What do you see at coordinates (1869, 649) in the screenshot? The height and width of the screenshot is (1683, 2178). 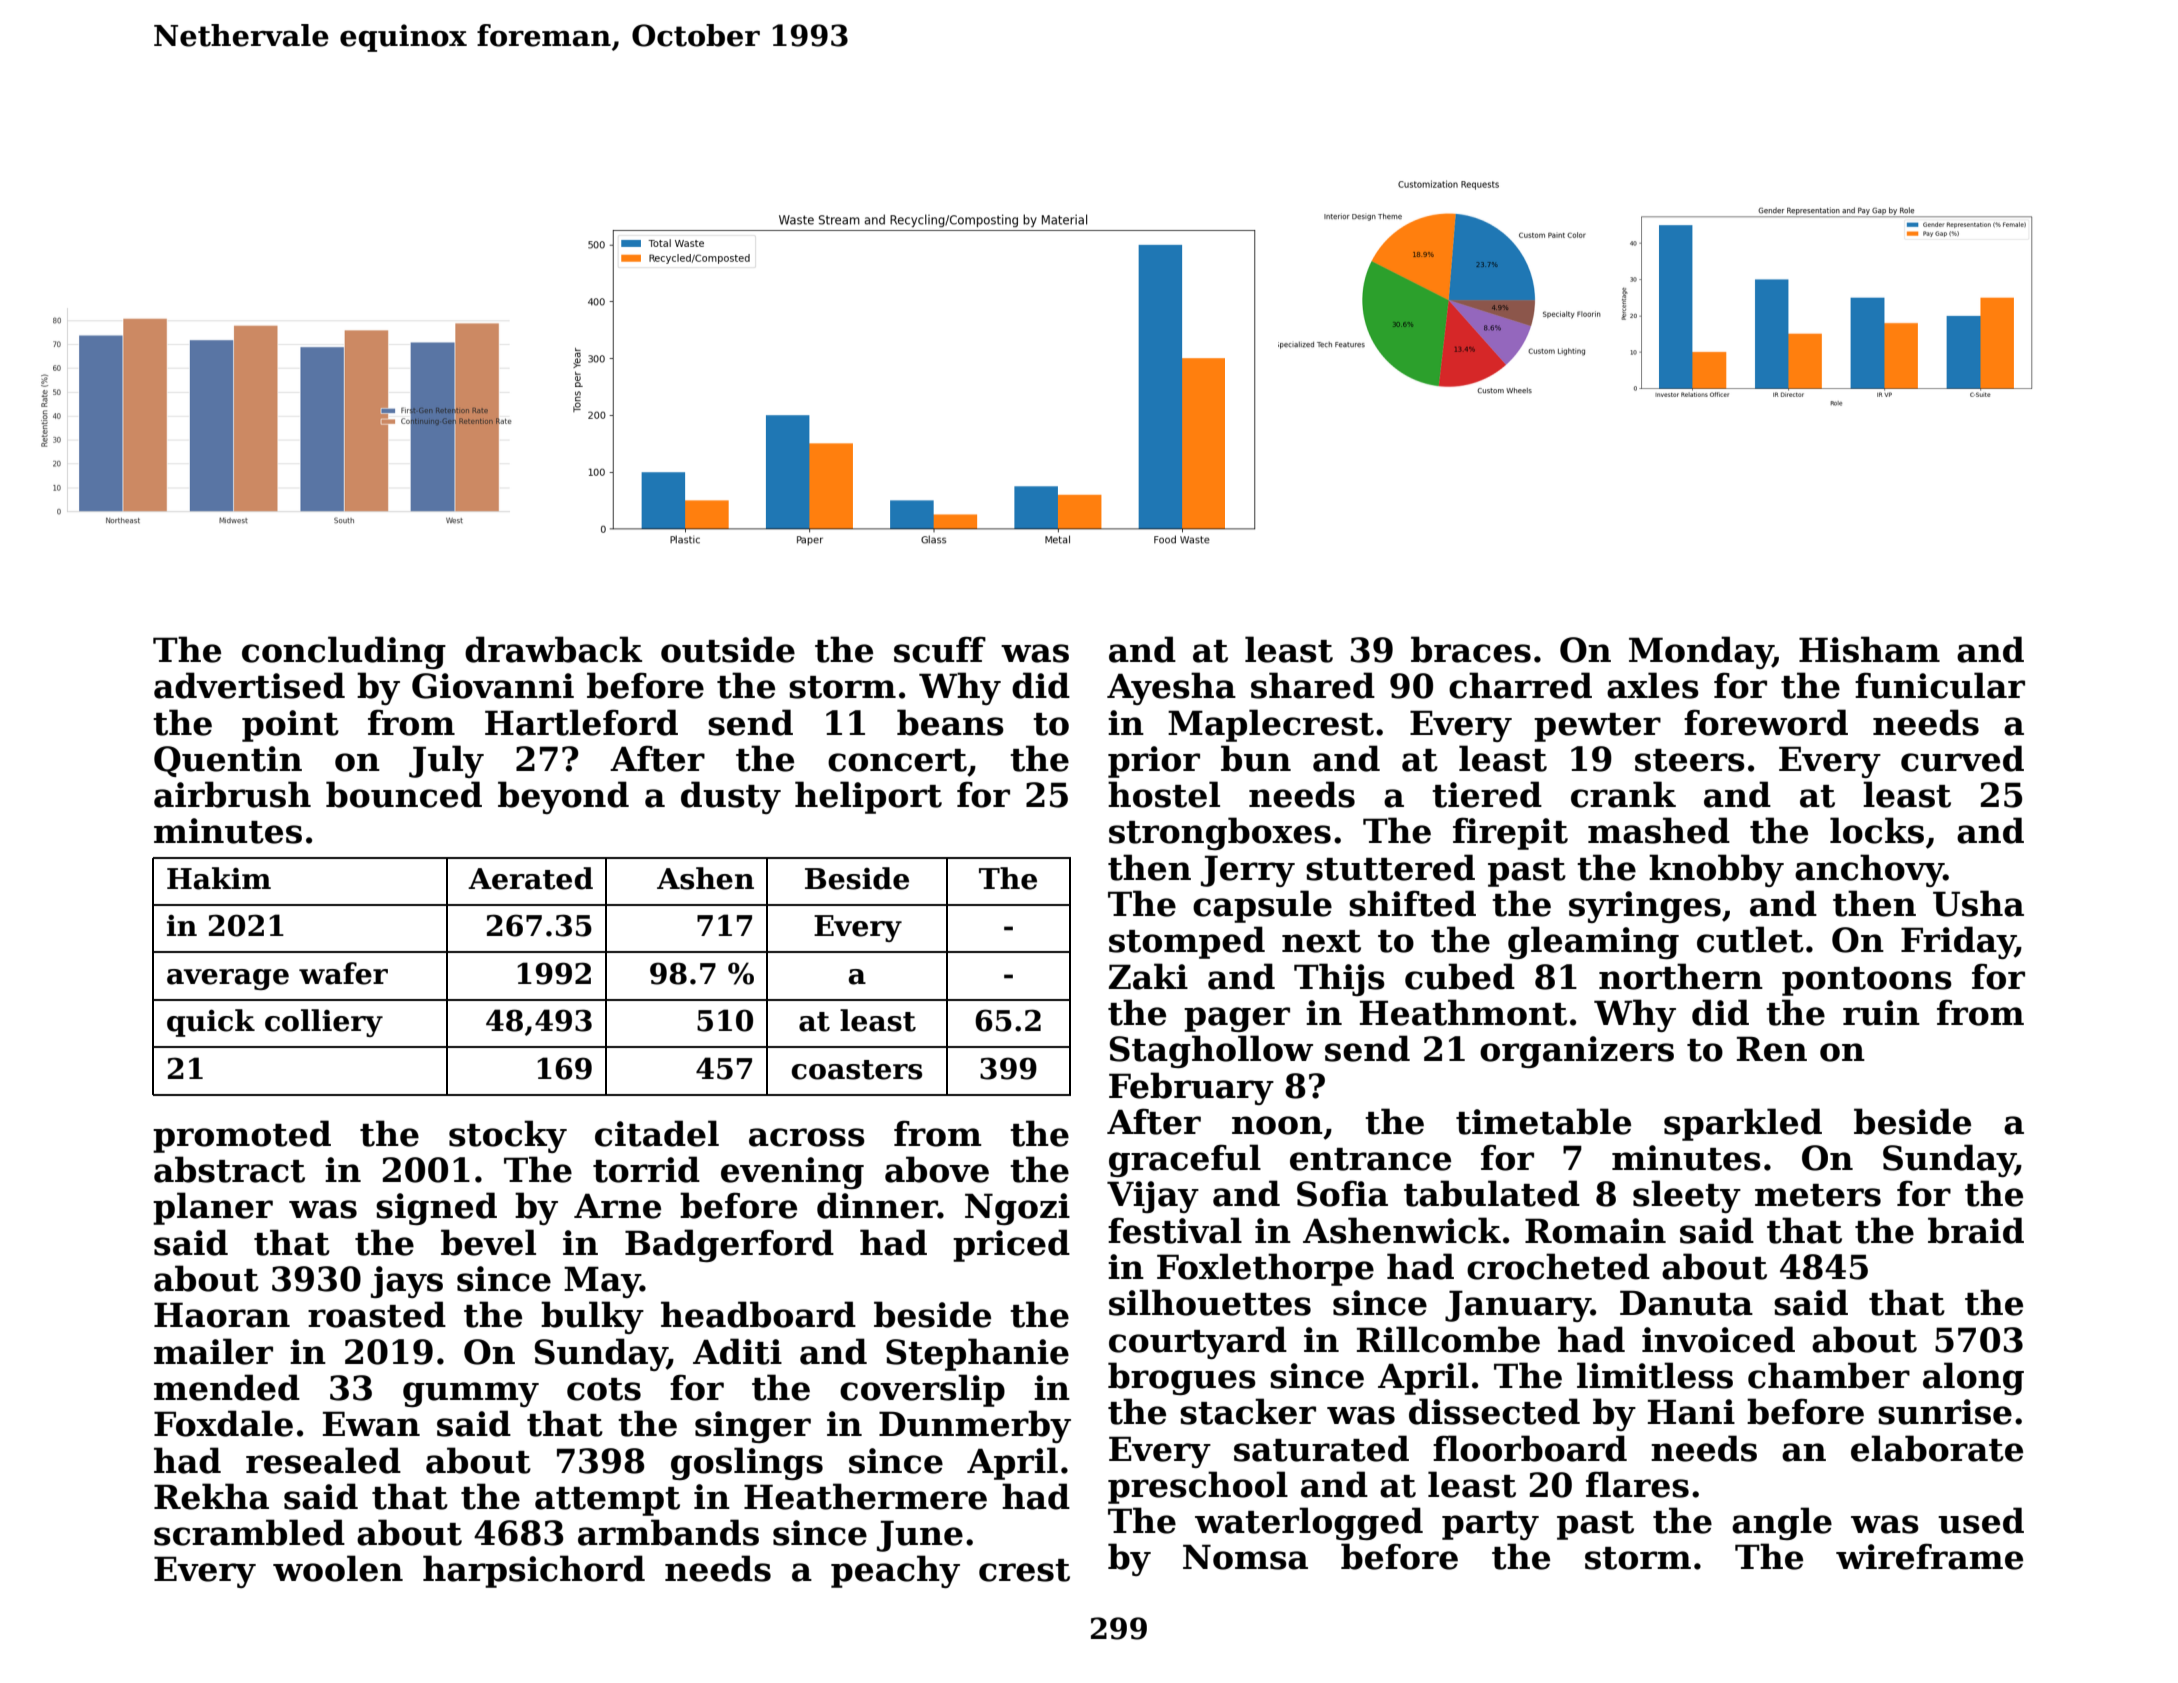 I see `Hisham` at bounding box center [1869, 649].
